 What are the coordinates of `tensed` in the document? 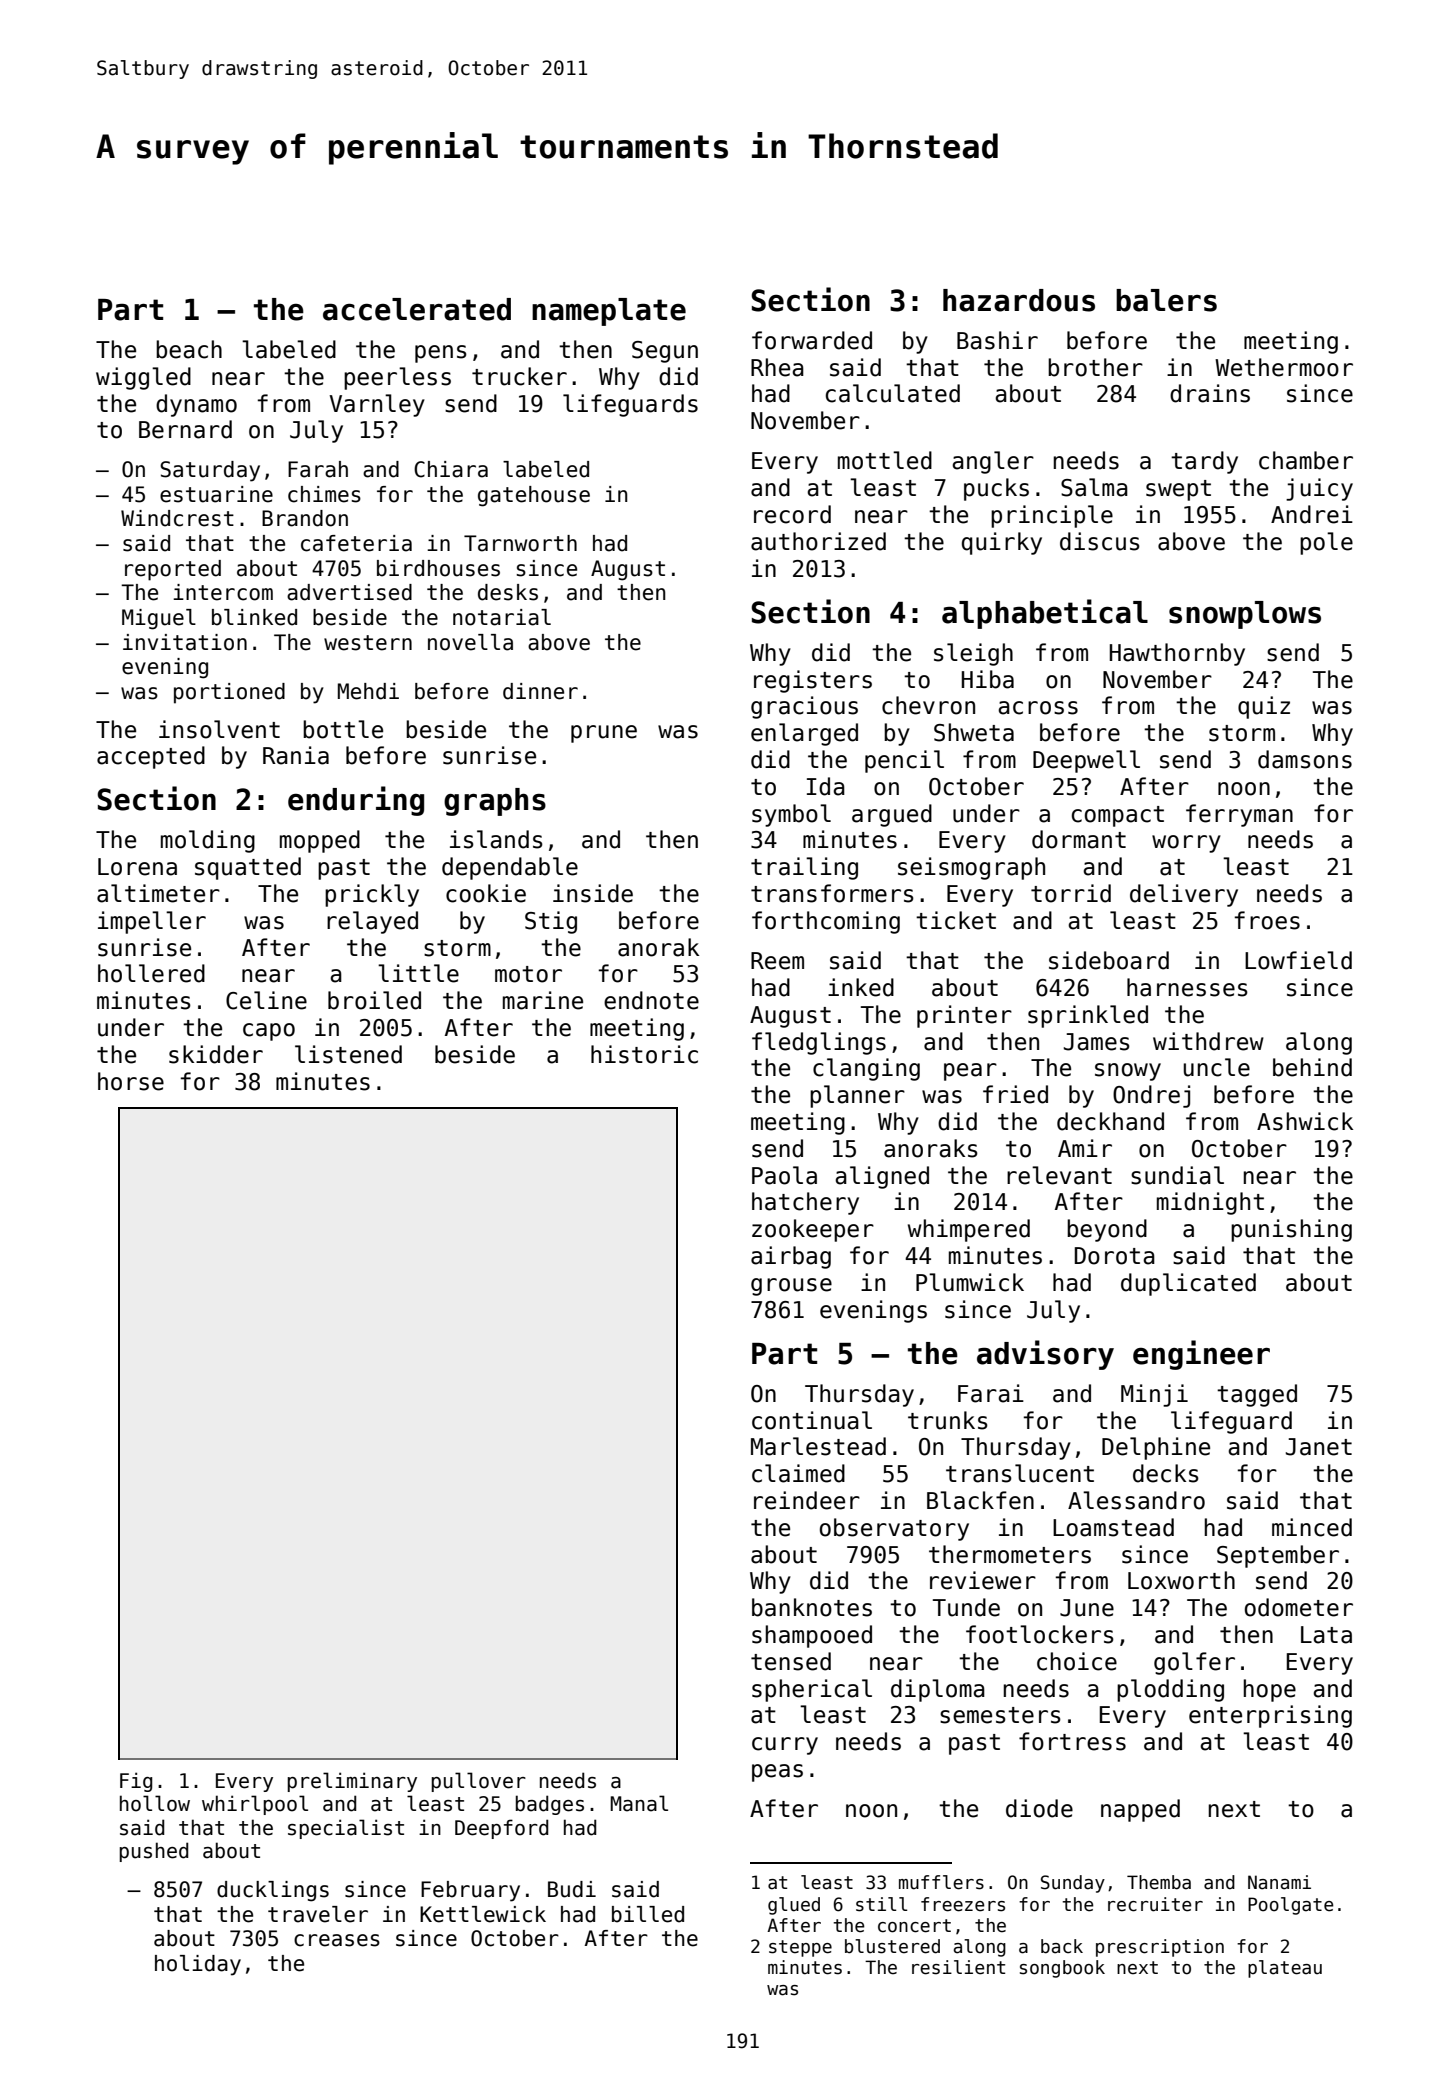 It's located at (791, 1661).
